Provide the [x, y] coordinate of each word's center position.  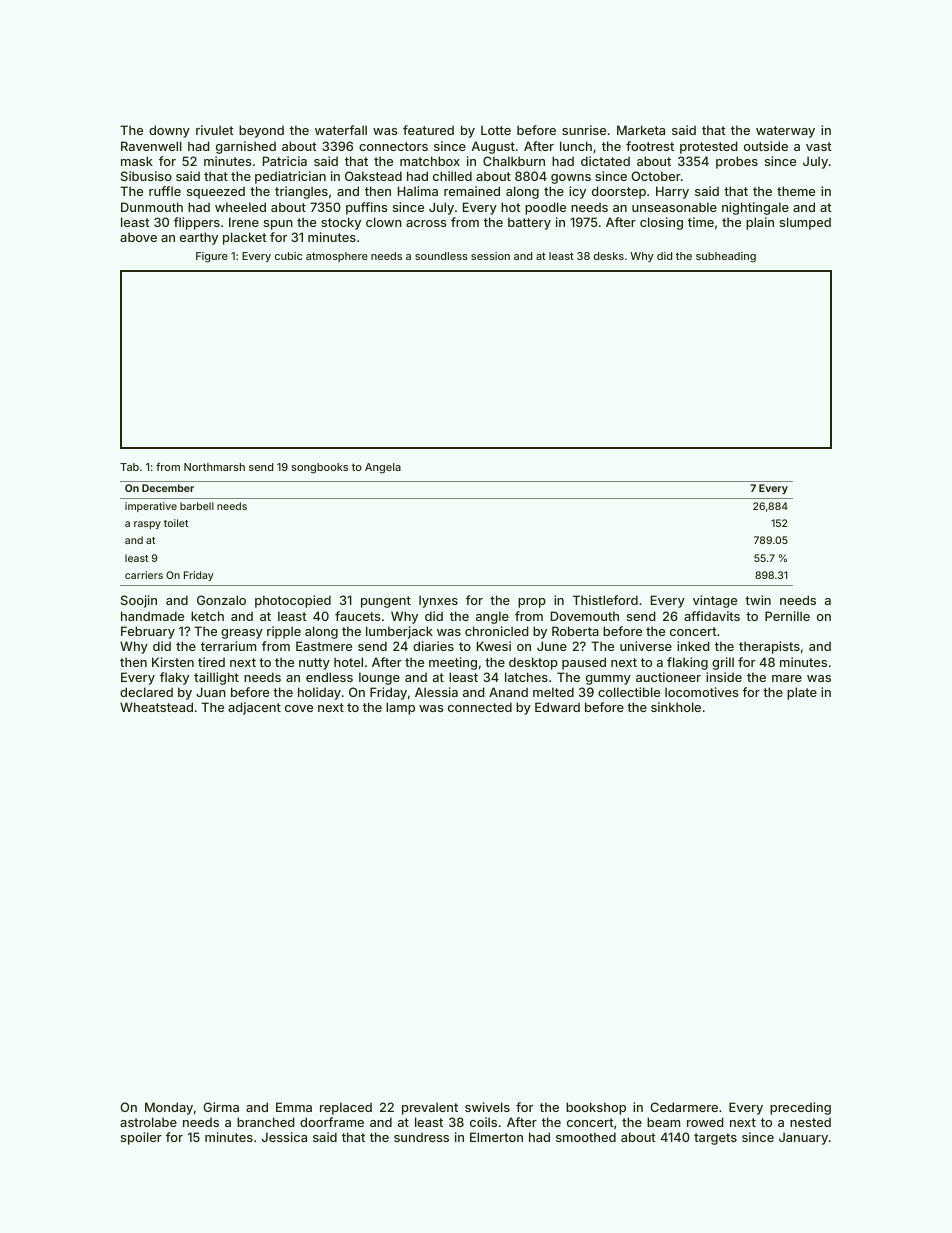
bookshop [596, 1108]
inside [724, 677]
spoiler [141, 1138]
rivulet [215, 130]
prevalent [430, 1108]
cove [299, 708]
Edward [557, 707]
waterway [785, 132]
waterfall [341, 130]
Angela [383, 468]
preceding [800, 1108]
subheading [726, 257]
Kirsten [173, 662]
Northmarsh [214, 467]
